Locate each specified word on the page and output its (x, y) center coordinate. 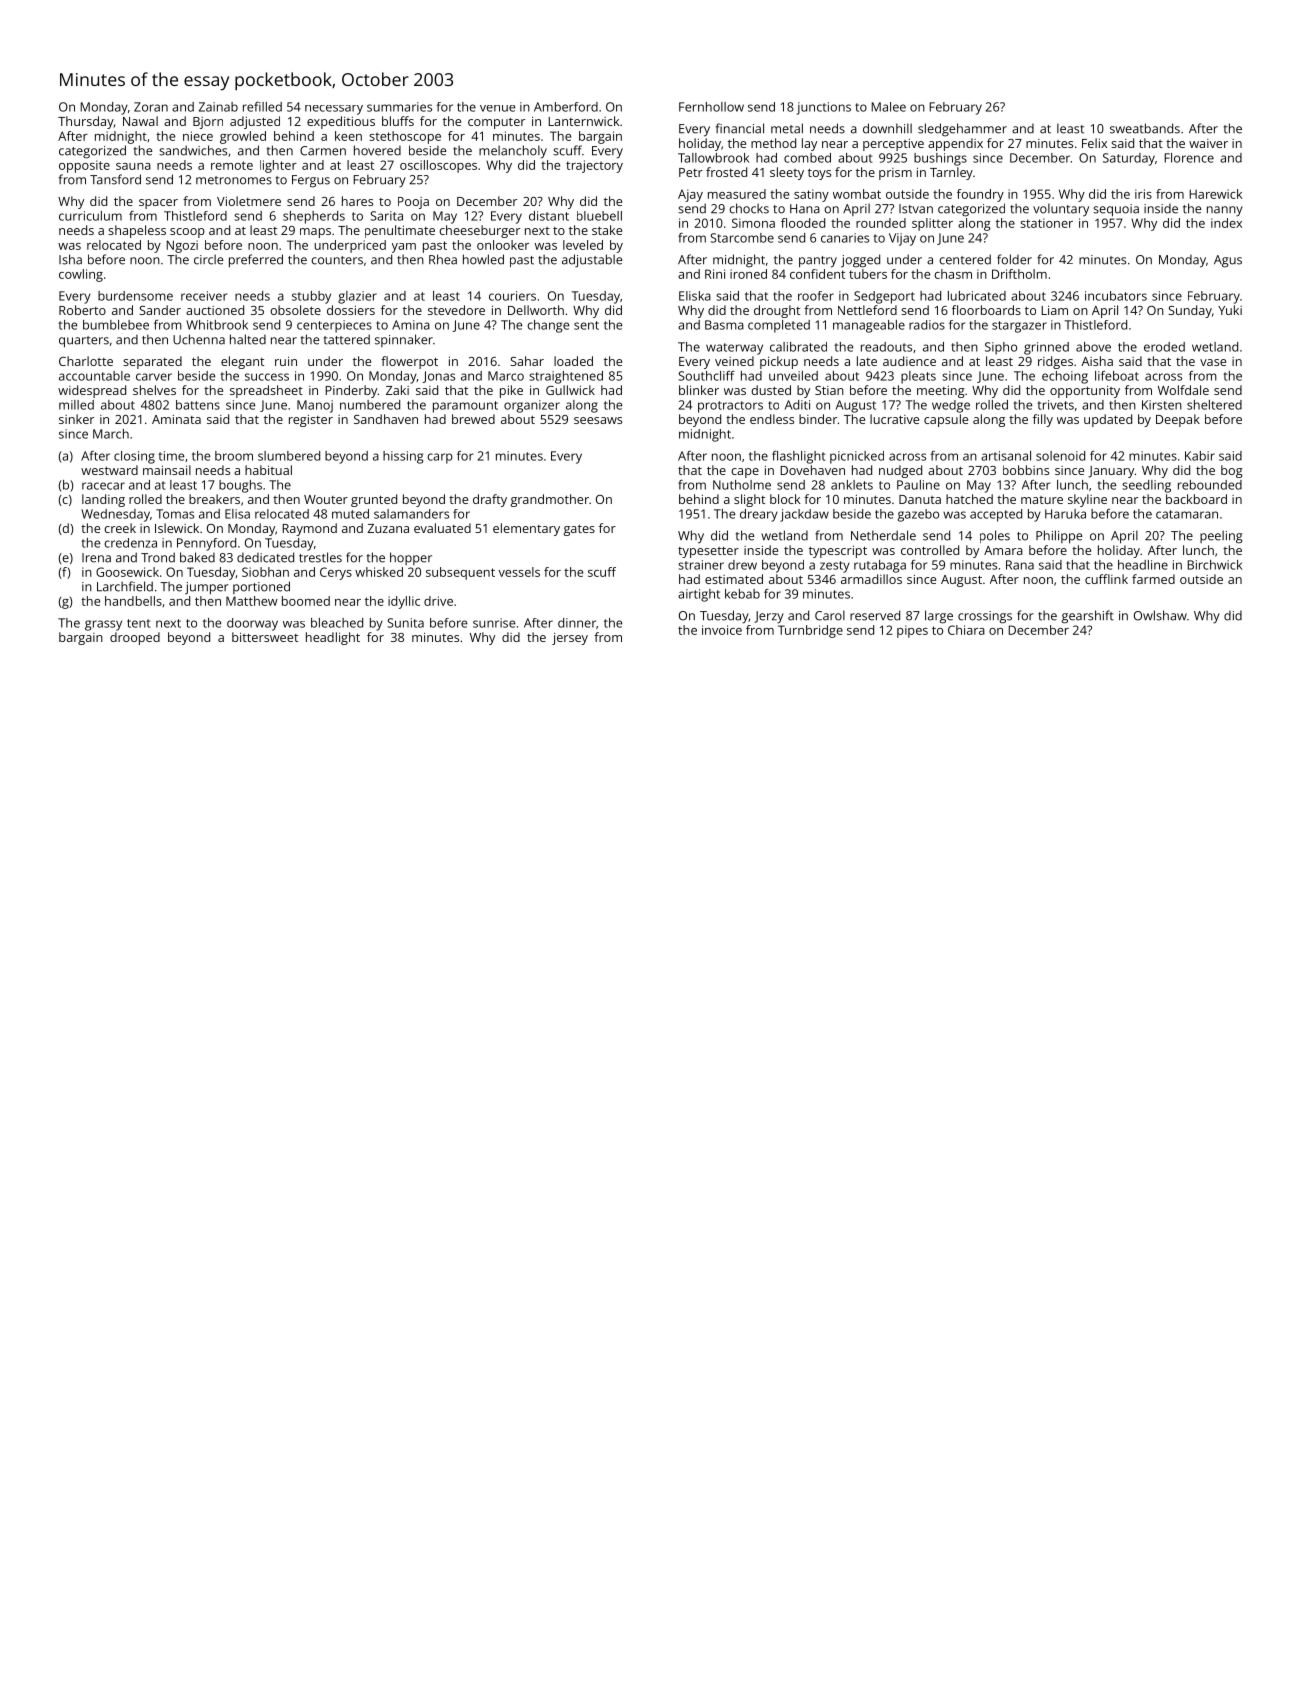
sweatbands (1145, 128)
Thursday (86, 122)
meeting (941, 392)
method (773, 143)
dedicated (265, 557)
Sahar (527, 361)
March (111, 434)
